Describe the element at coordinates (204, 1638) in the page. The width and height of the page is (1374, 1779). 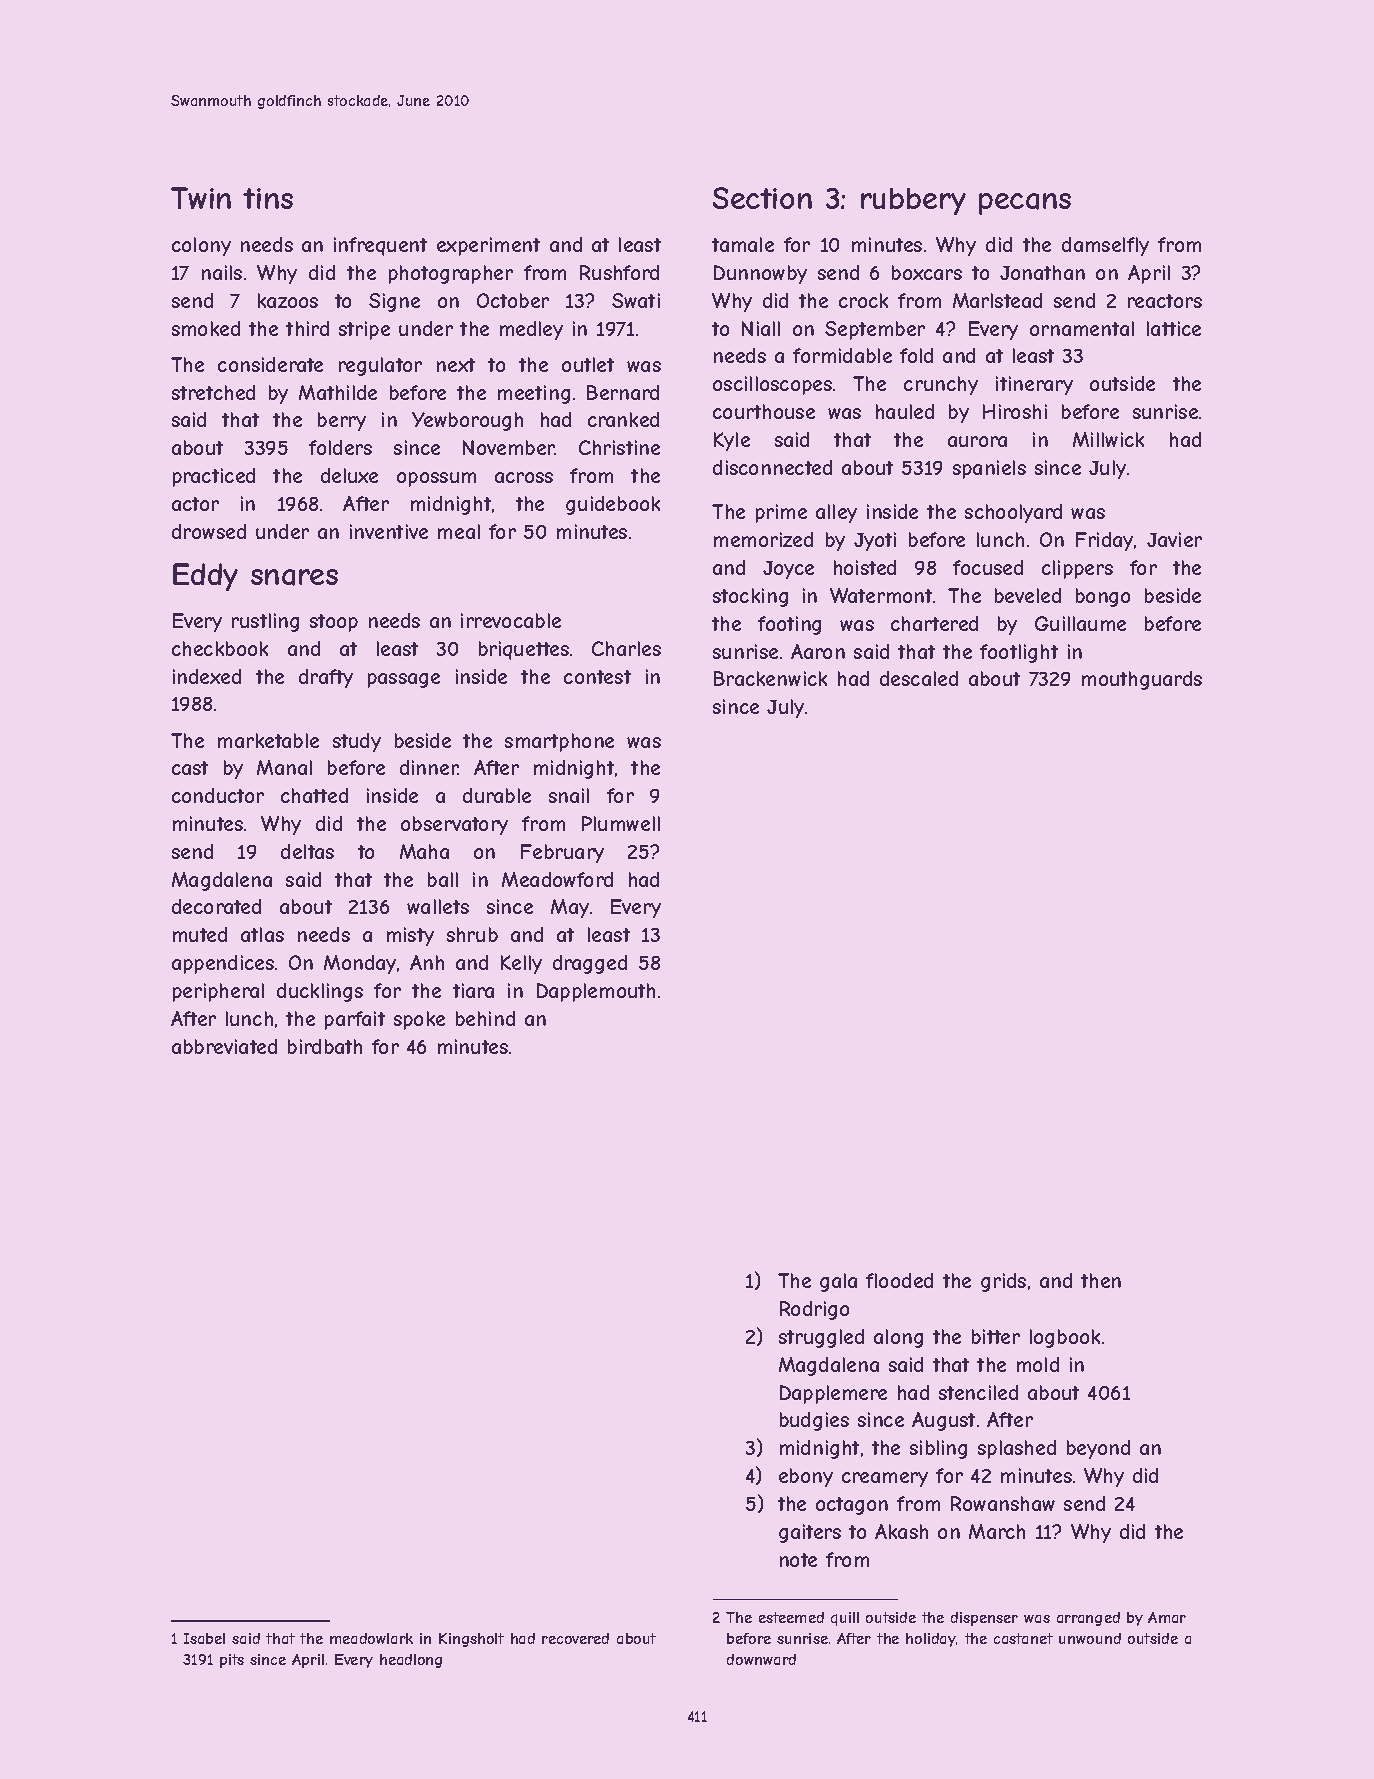
I see `Isabel` at that location.
